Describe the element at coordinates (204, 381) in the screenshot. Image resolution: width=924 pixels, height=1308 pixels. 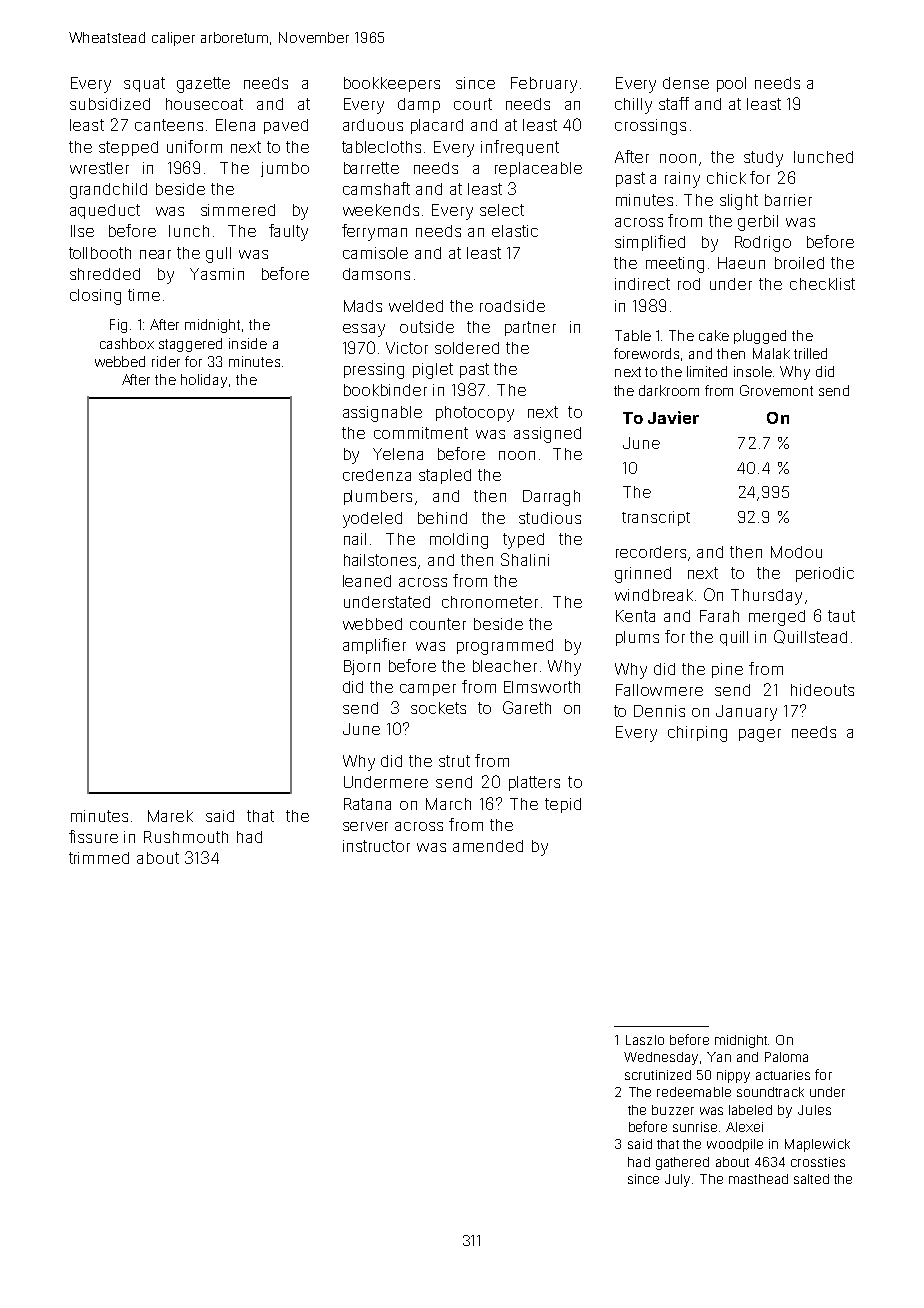
I see `holiday` at that location.
